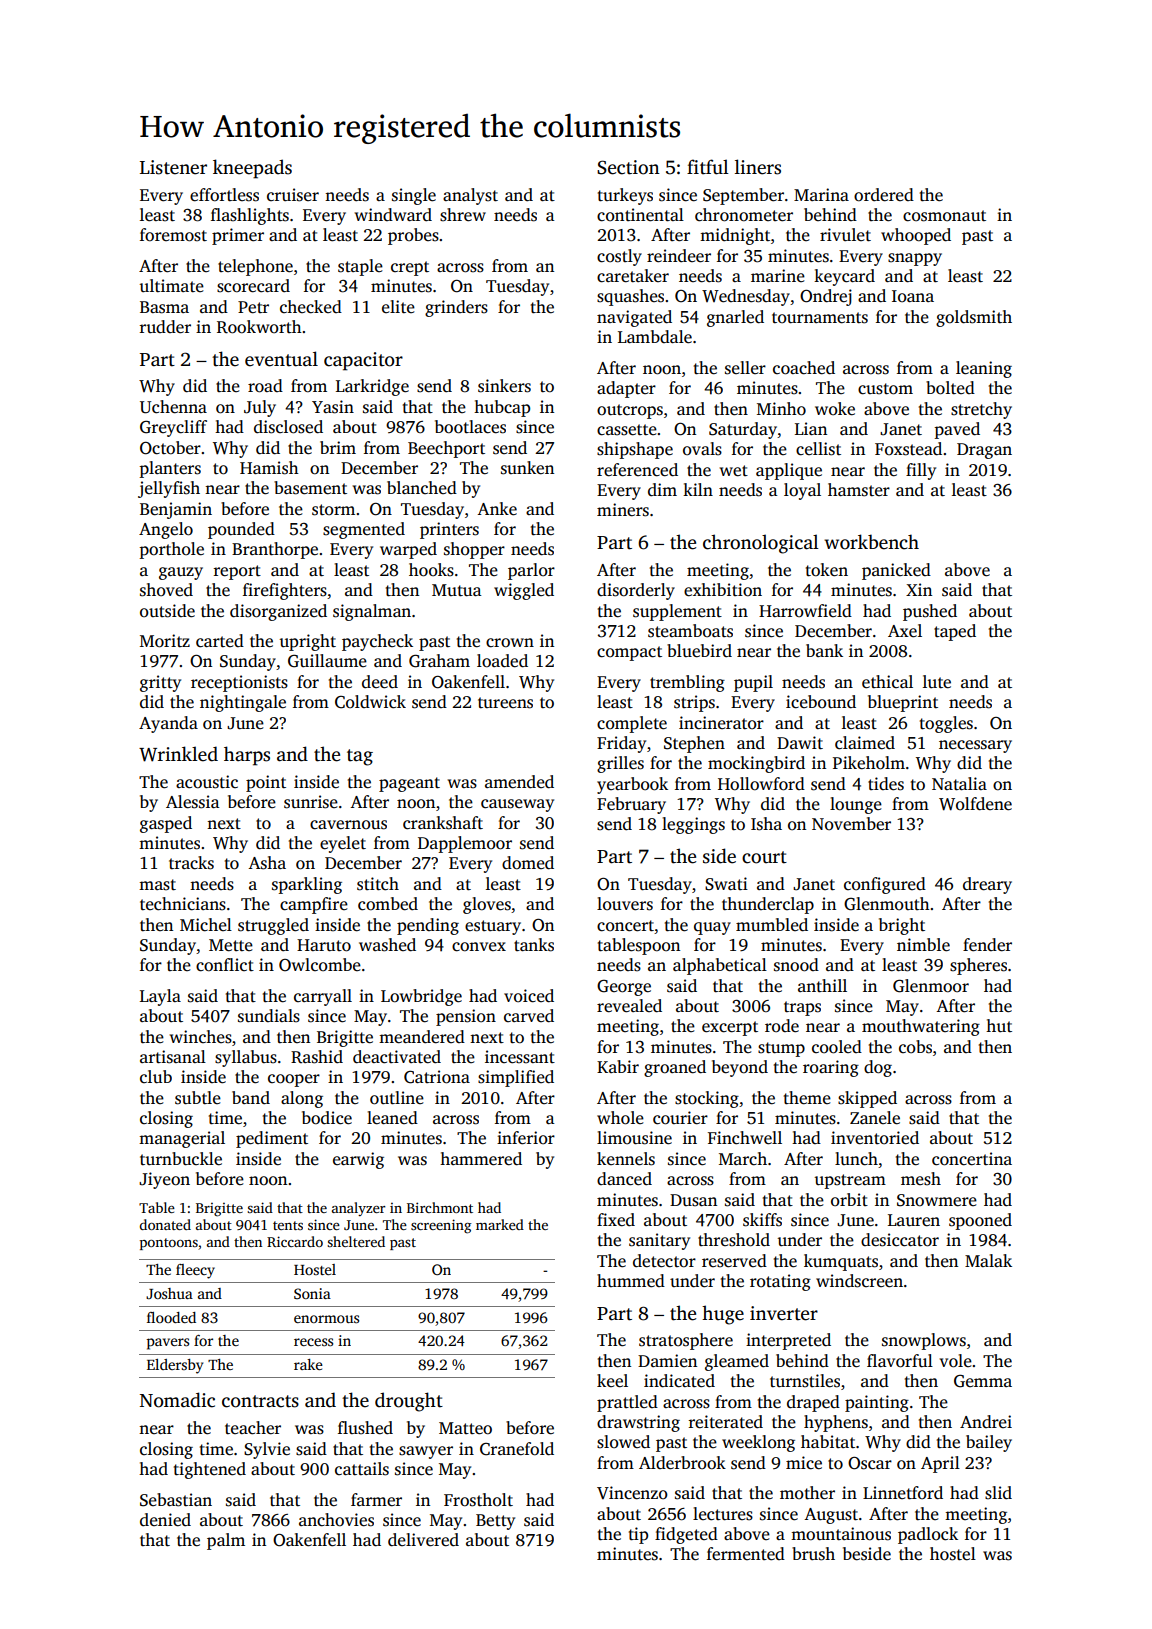 This screenshot has width=1152, height=1629. Describe the element at coordinates (723, 590) in the screenshot. I see `exhibition` at that location.
